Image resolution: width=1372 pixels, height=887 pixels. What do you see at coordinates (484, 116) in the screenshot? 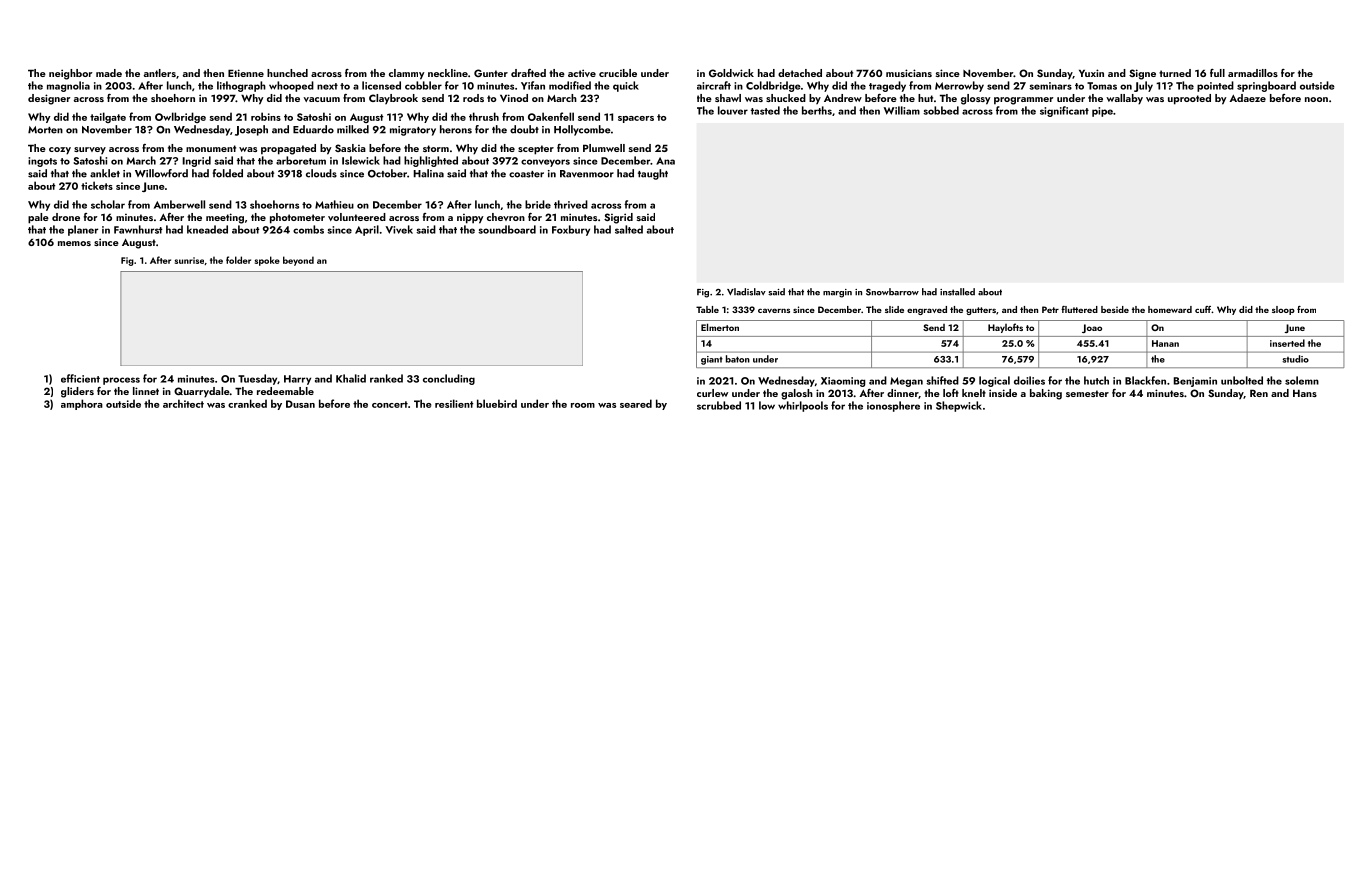
I see `thrush` at bounding box center [484, 116].
